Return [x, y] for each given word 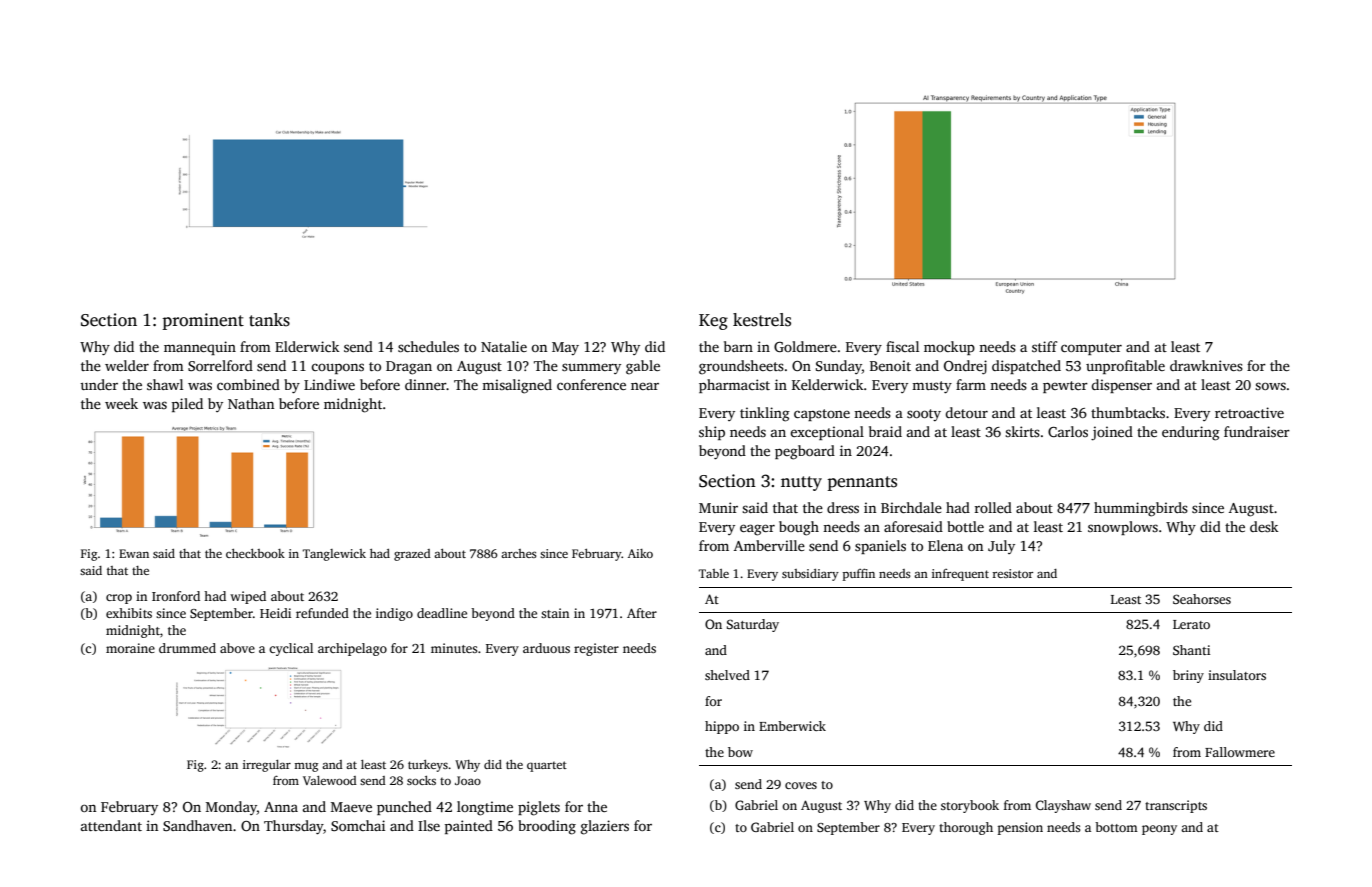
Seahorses [1202, 599]
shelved [727, 675]
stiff [1044, 346]
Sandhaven [197, 825]
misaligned [517, 386]
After [642, 613]
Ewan [134, 553]
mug [306, 767]
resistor [1012, 573]
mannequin [200, 348]
